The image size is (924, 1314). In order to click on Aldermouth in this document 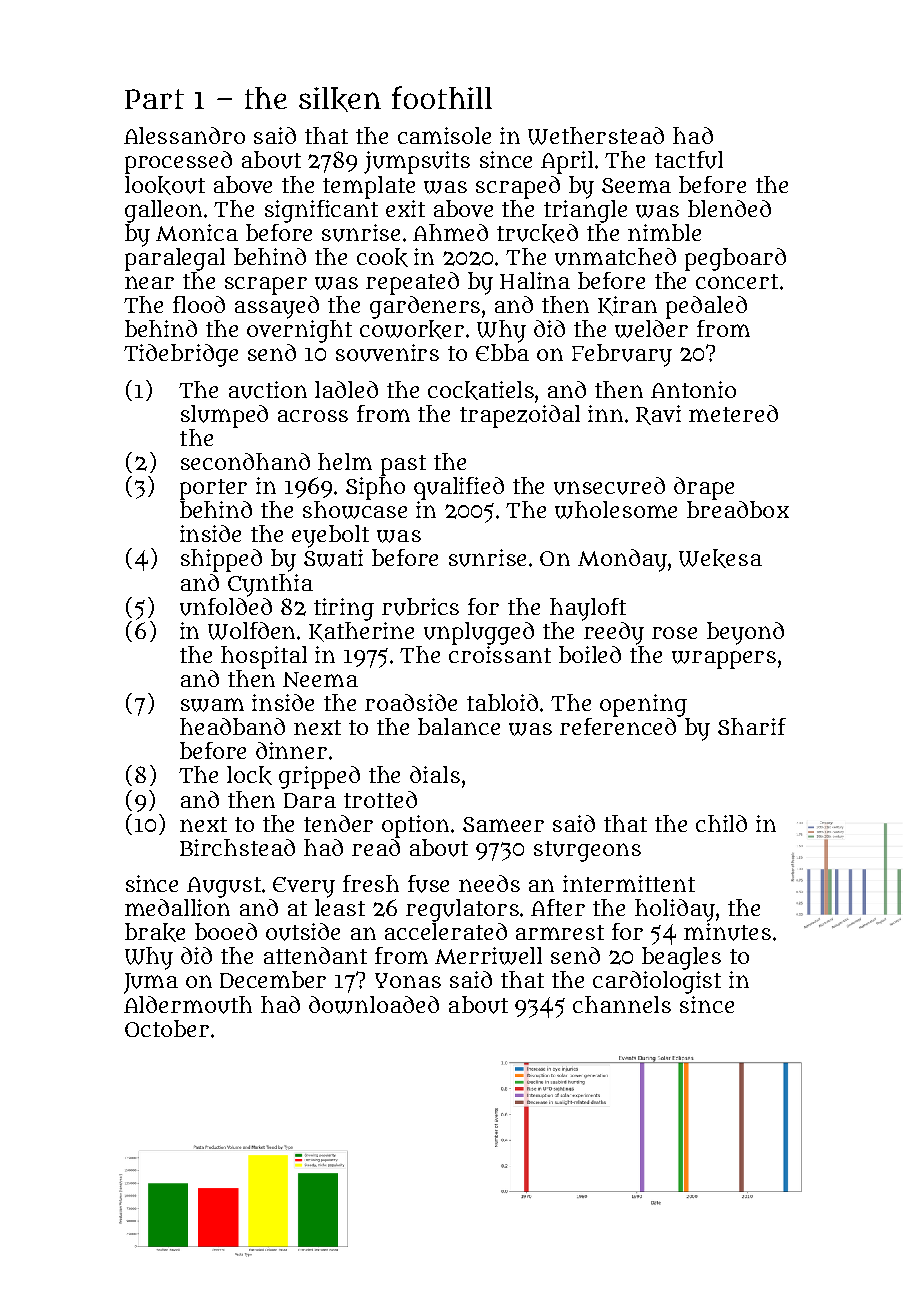, I will do `click(188, 1005)`.
